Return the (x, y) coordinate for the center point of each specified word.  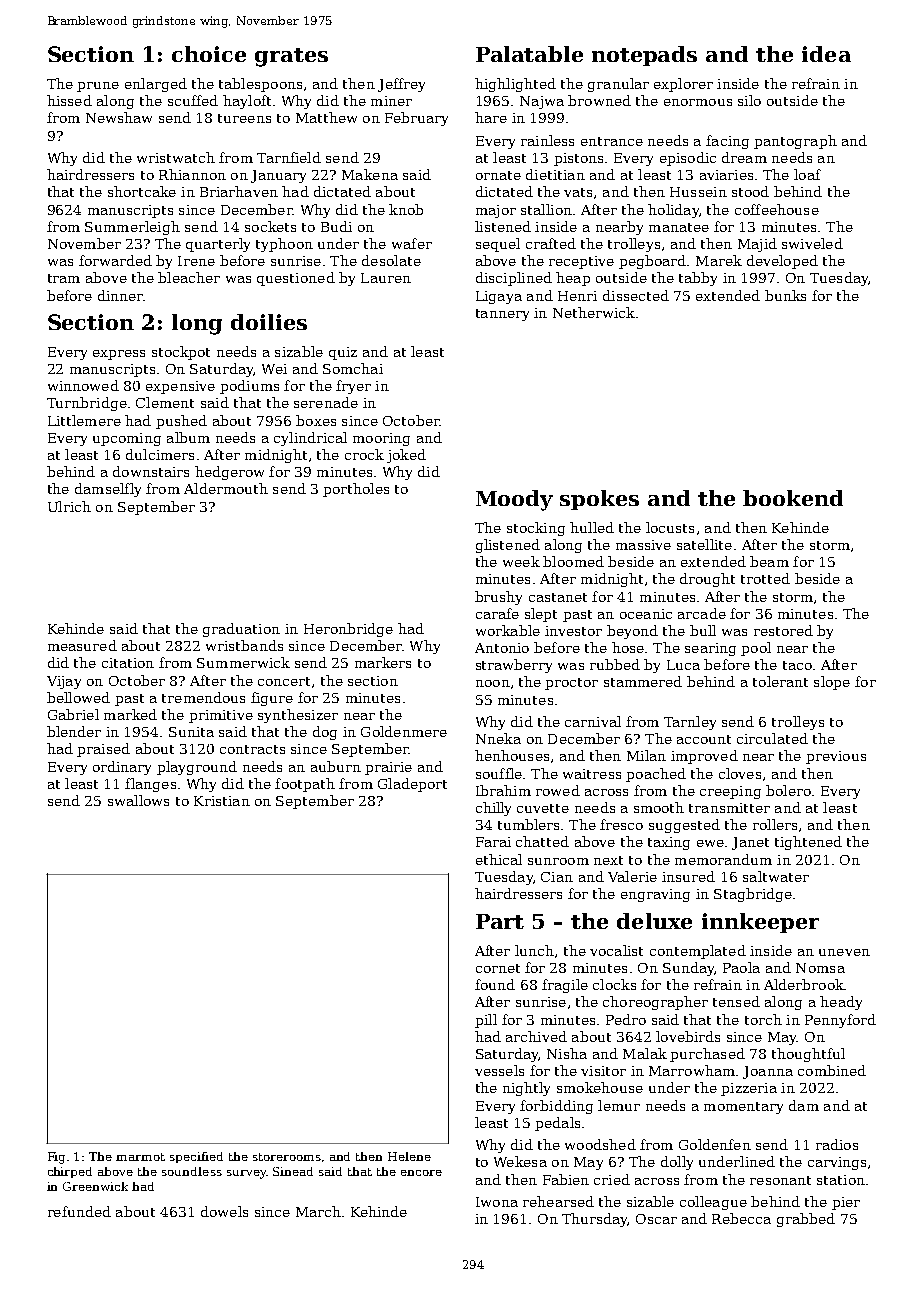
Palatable (529, 54)
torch (763, 1019)
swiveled (812, 243)
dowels (224, 1211)
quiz (343, 353)
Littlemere (84, 420)
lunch (534, 950)
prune (98, 87)
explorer (683, 85)
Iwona (497, 1202)
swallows (138, 800)
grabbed (806, 1220)
